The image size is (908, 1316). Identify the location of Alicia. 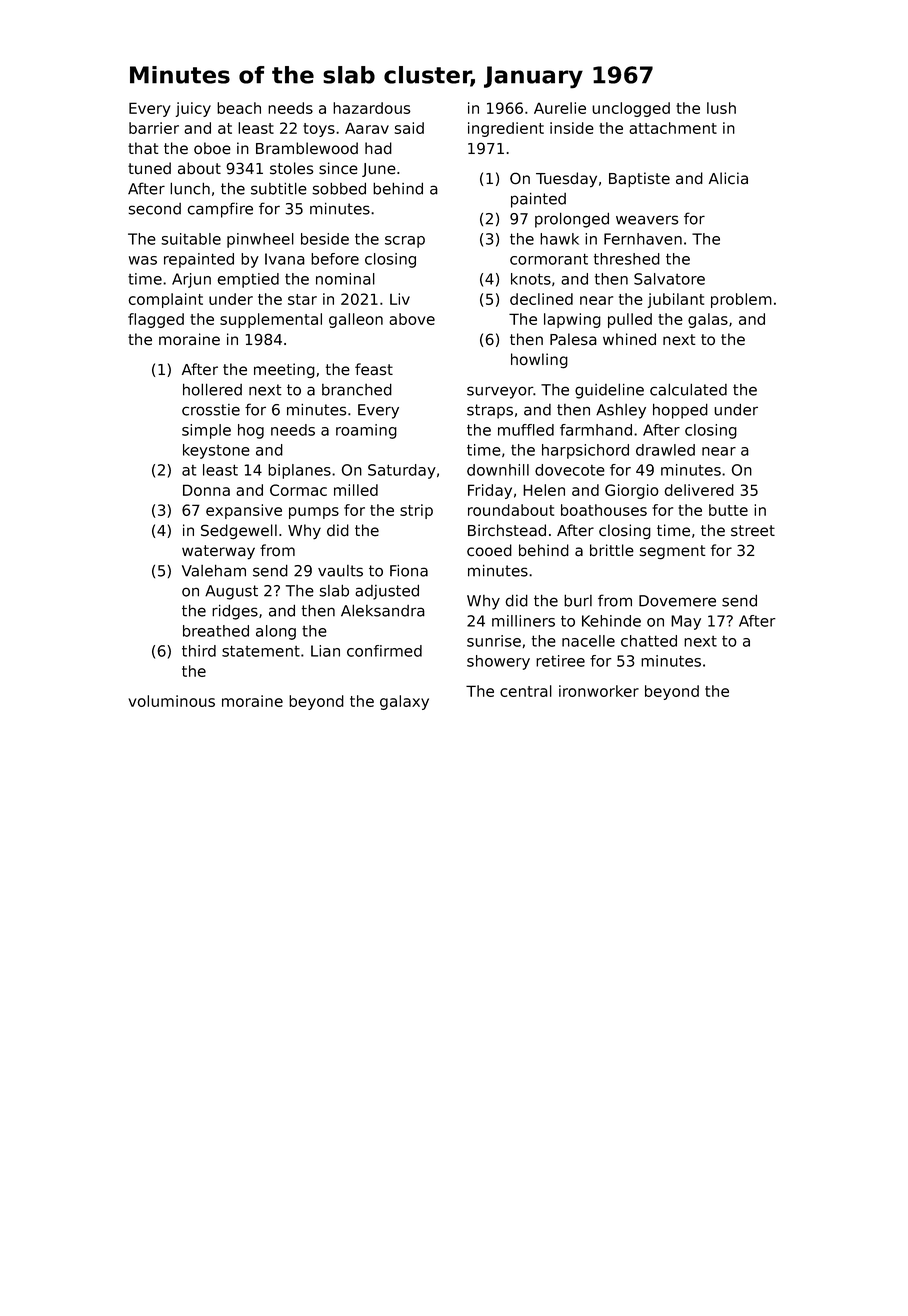
(728, 178).
